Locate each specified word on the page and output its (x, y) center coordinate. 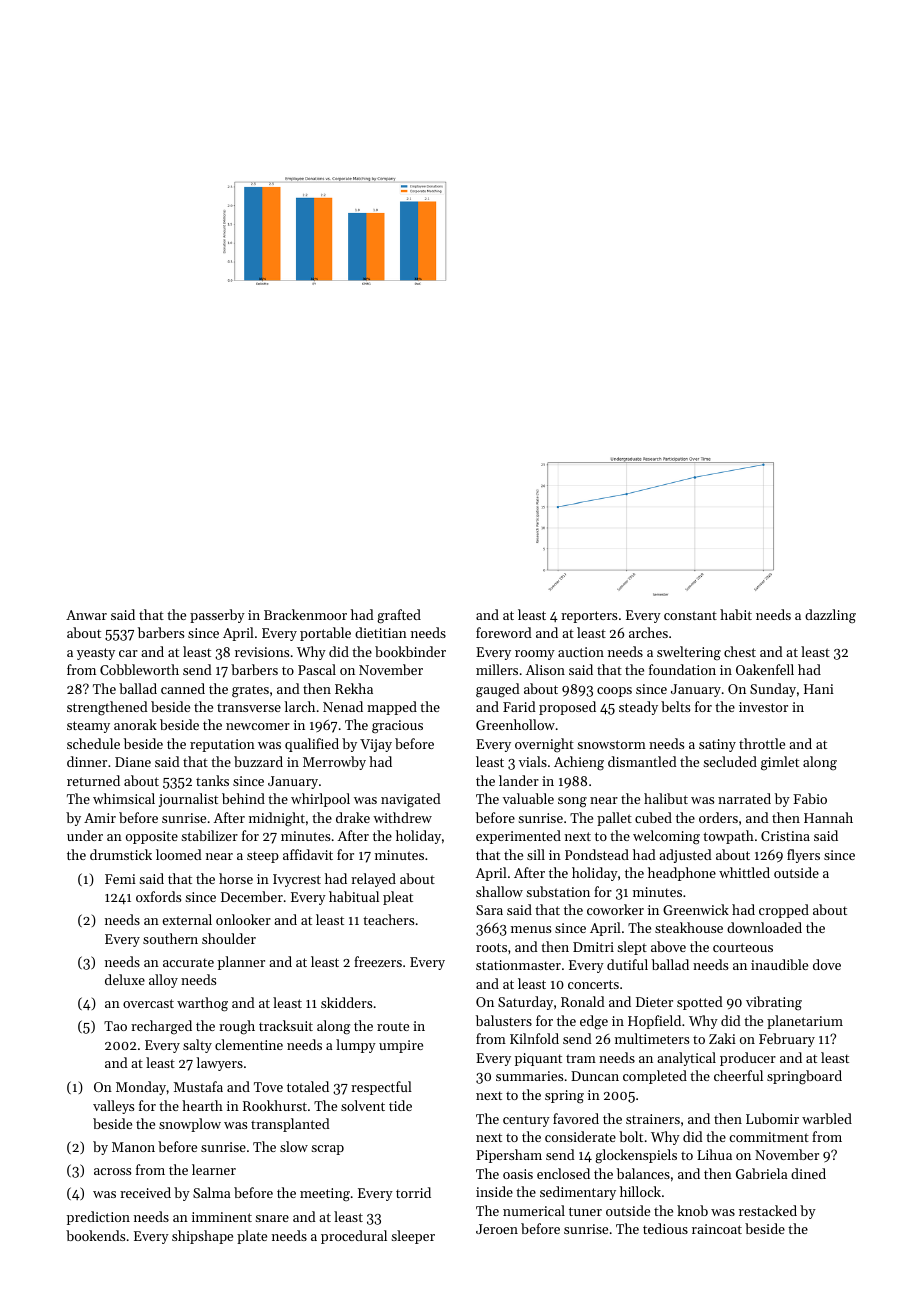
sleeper (413, 1237)
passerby (217, 616)
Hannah (828, 817)
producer (748, 1059)
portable (325, 634)
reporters (589, 617)
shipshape (202, 1237)
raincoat (717, 1229)
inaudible (779, 964)
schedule (93, 743)
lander (519, 780)
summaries (529, 1076)
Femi (120, 879)
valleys (113, 1107)
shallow (499, 891)
